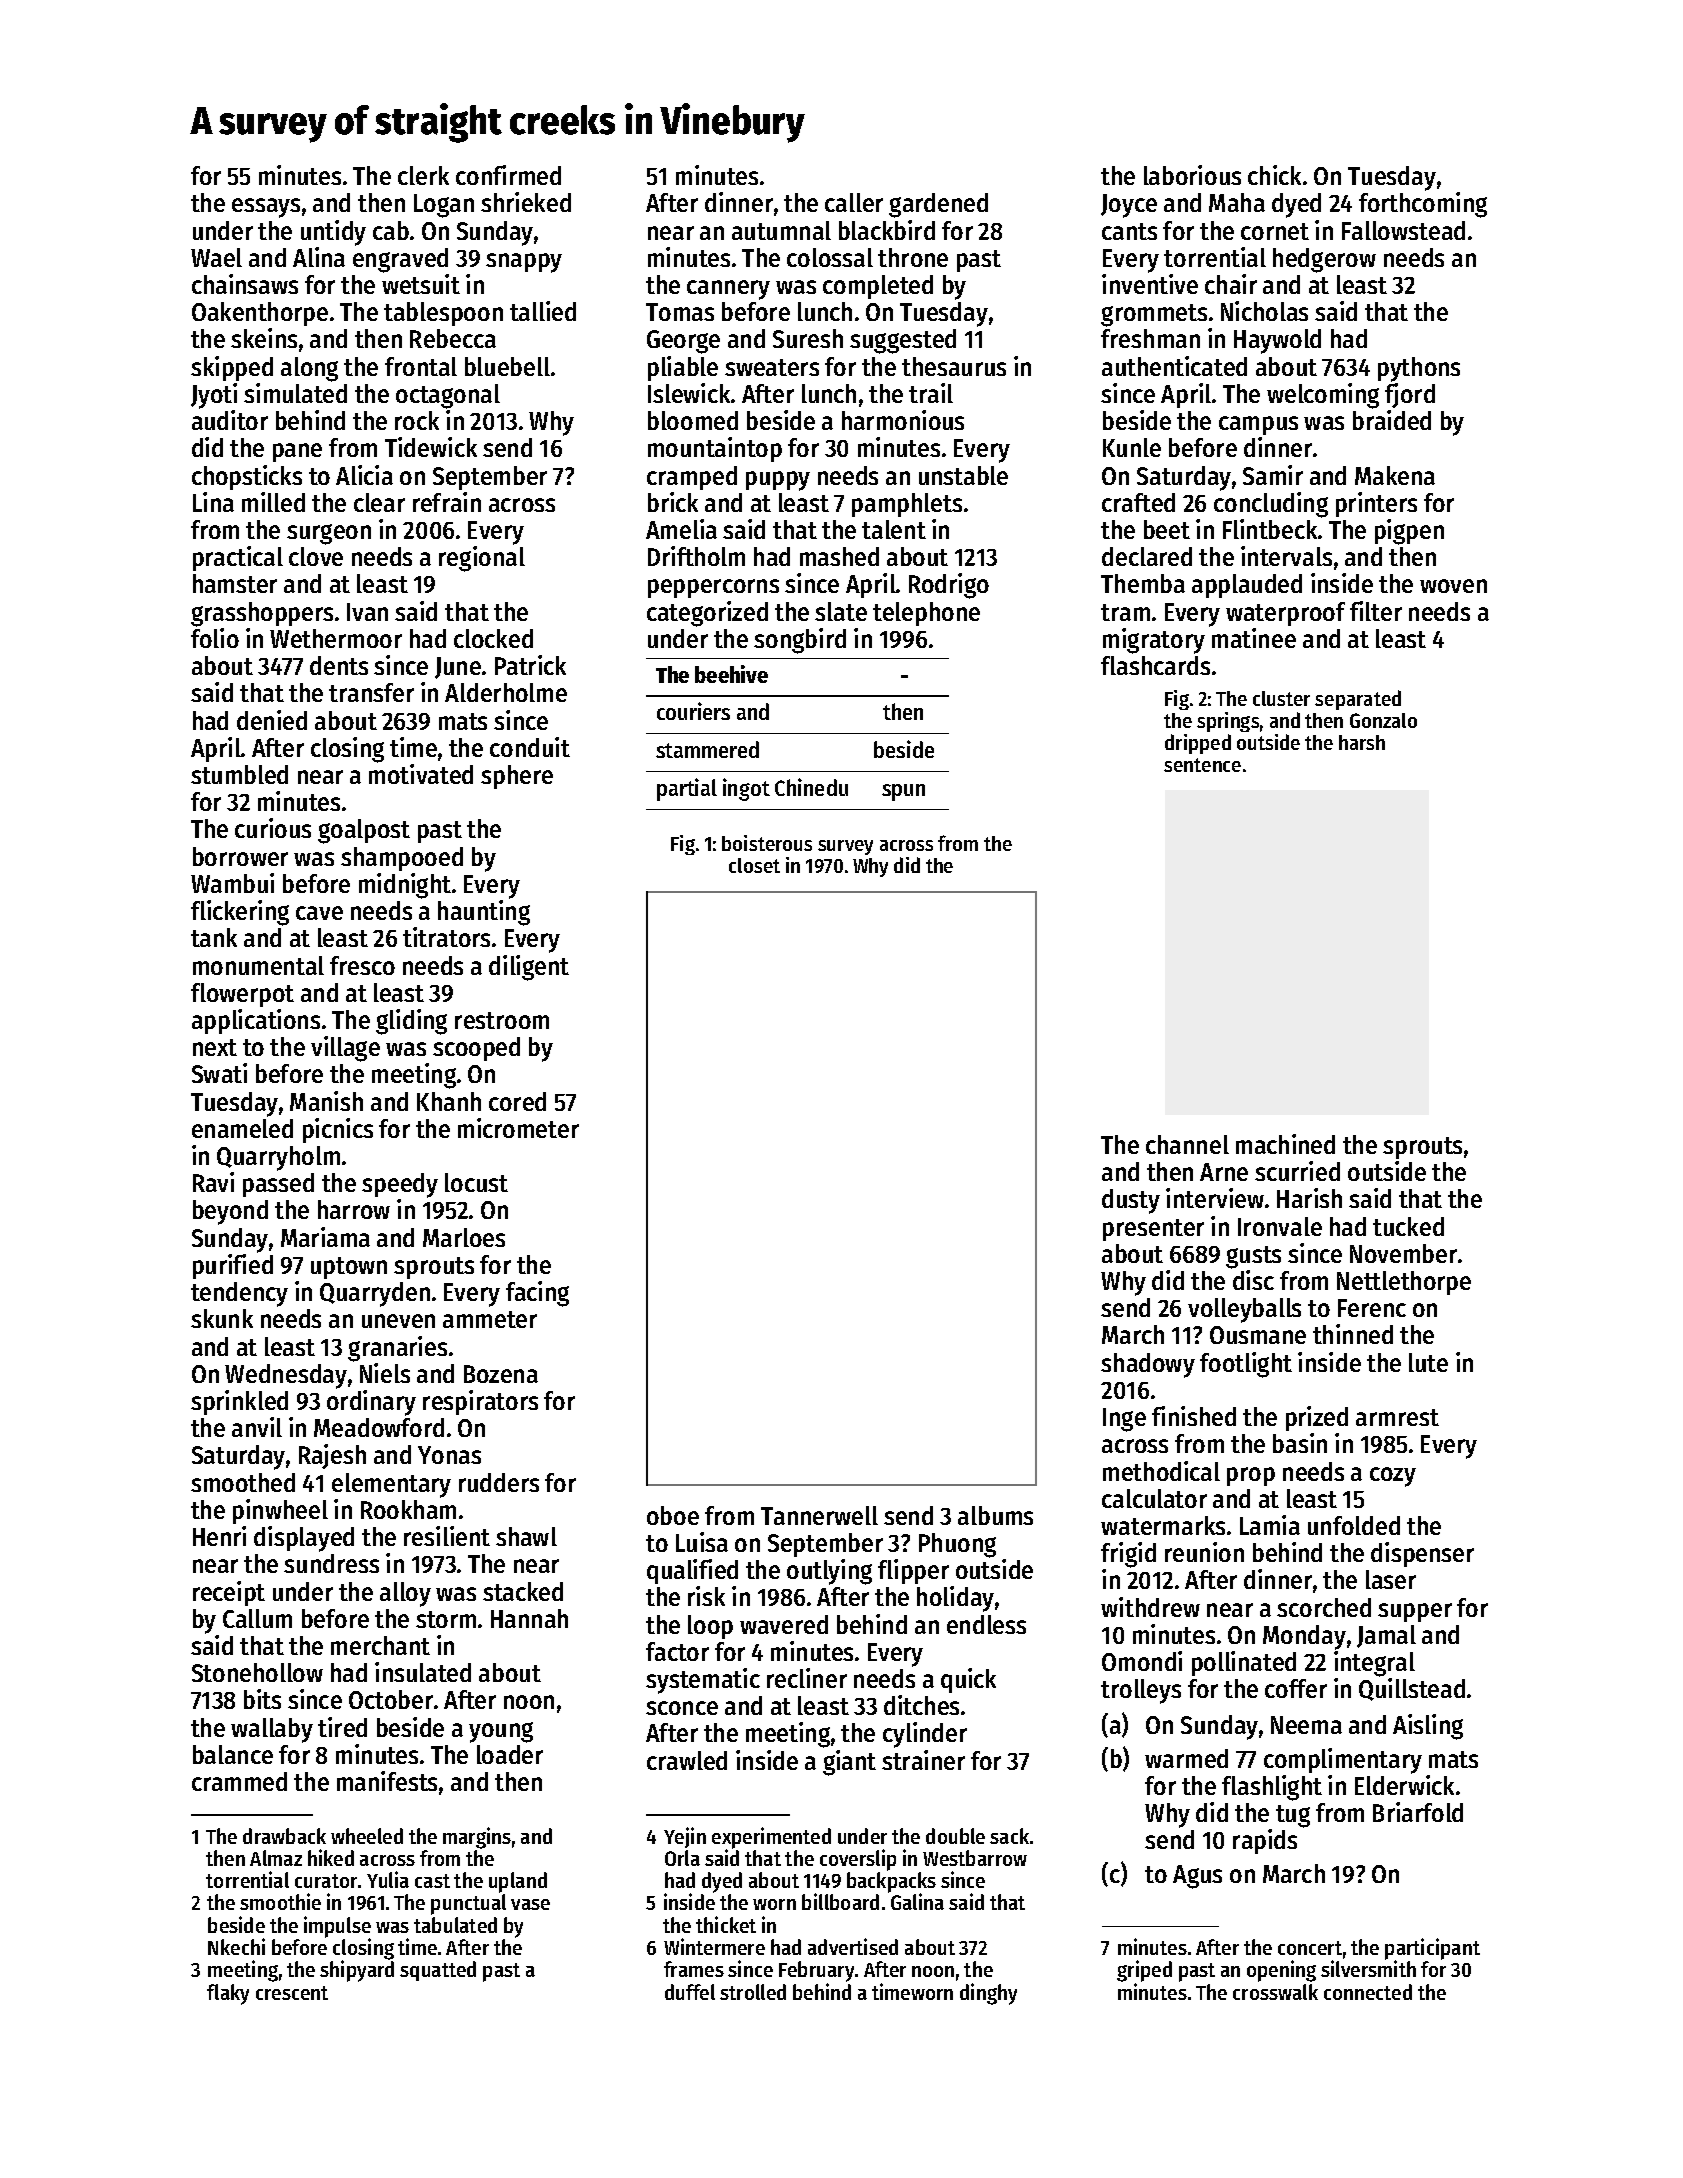  I want to click on machined, so click(1285, 1144).
